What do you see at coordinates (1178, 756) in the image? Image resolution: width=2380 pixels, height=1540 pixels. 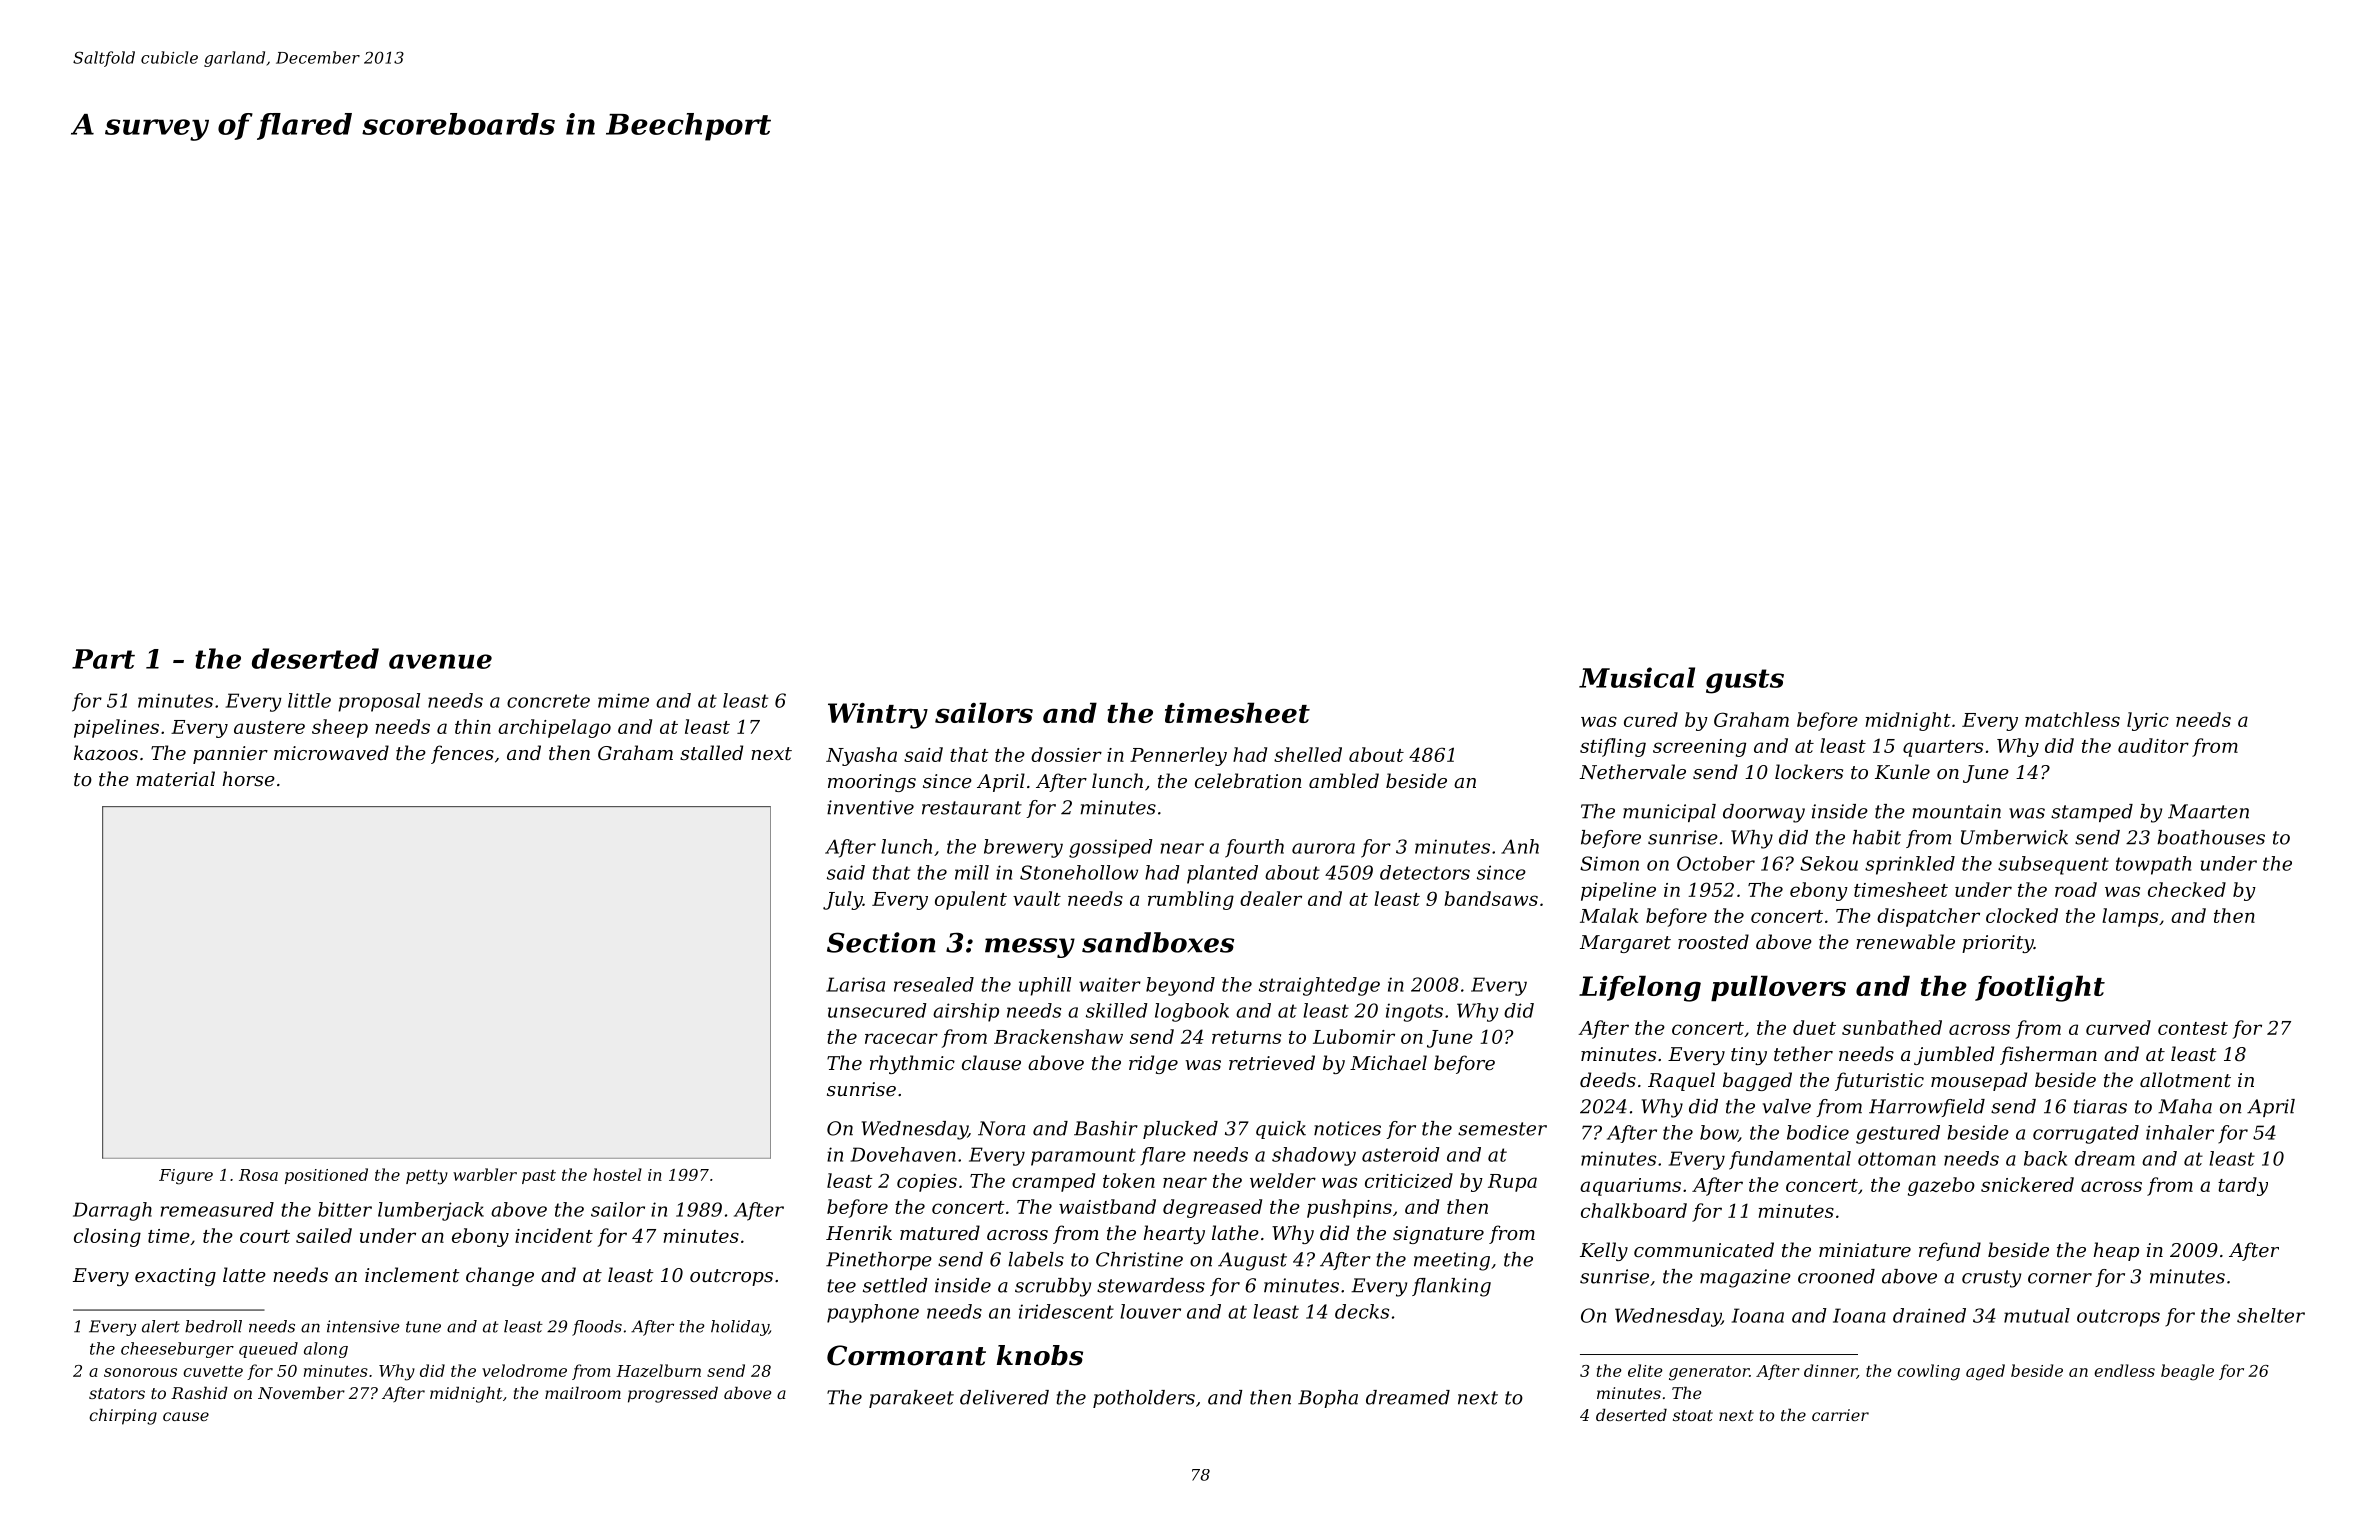 I see `Pennerley` at bounding box center [1178, 756].
